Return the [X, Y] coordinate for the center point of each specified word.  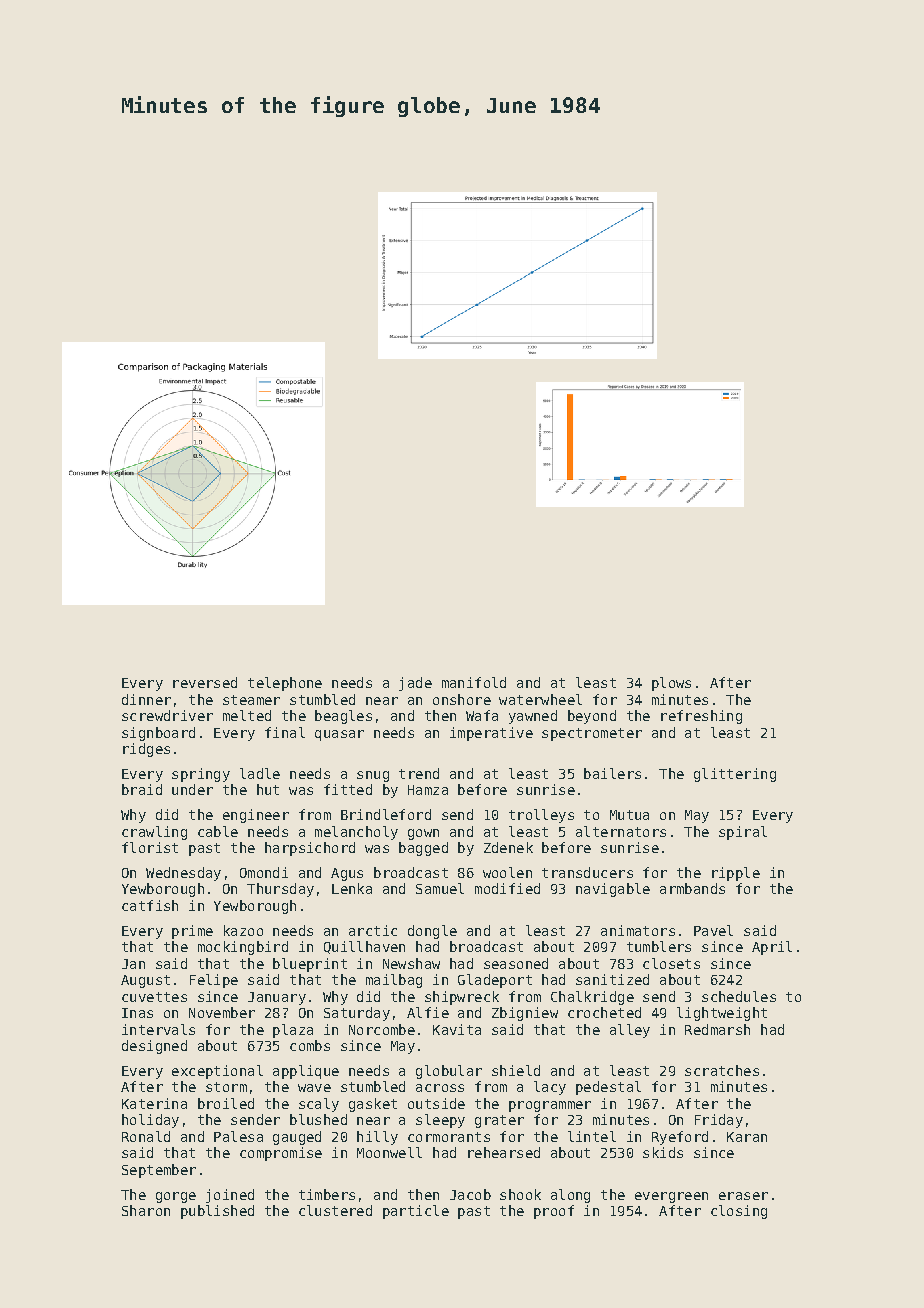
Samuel [440, 888]
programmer [550, 1106]
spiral [743, 833]
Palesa [238, 1136]
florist [150, 847]
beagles [343, 717]
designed [154, 1047]
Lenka [352, 888]
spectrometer [592, 734]
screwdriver [167, 715]
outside [436, 1103]
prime [192, 932]
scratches [722, 1070]
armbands [692, 888]
